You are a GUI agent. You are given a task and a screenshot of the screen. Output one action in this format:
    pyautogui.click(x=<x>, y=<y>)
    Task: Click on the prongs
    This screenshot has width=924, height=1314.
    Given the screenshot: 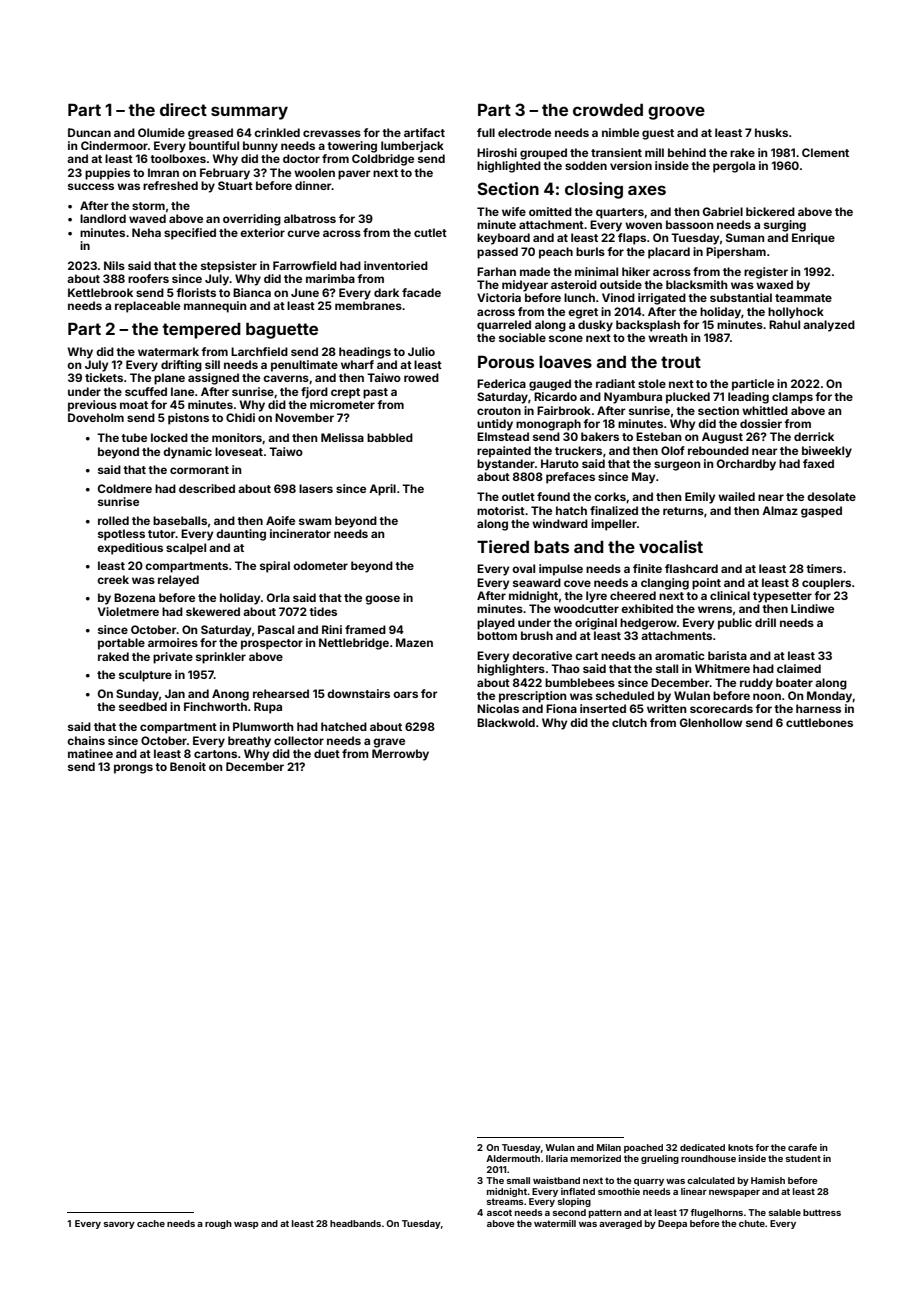 What is the action you would take?
    pyautogui.click(x=133, y=769)
